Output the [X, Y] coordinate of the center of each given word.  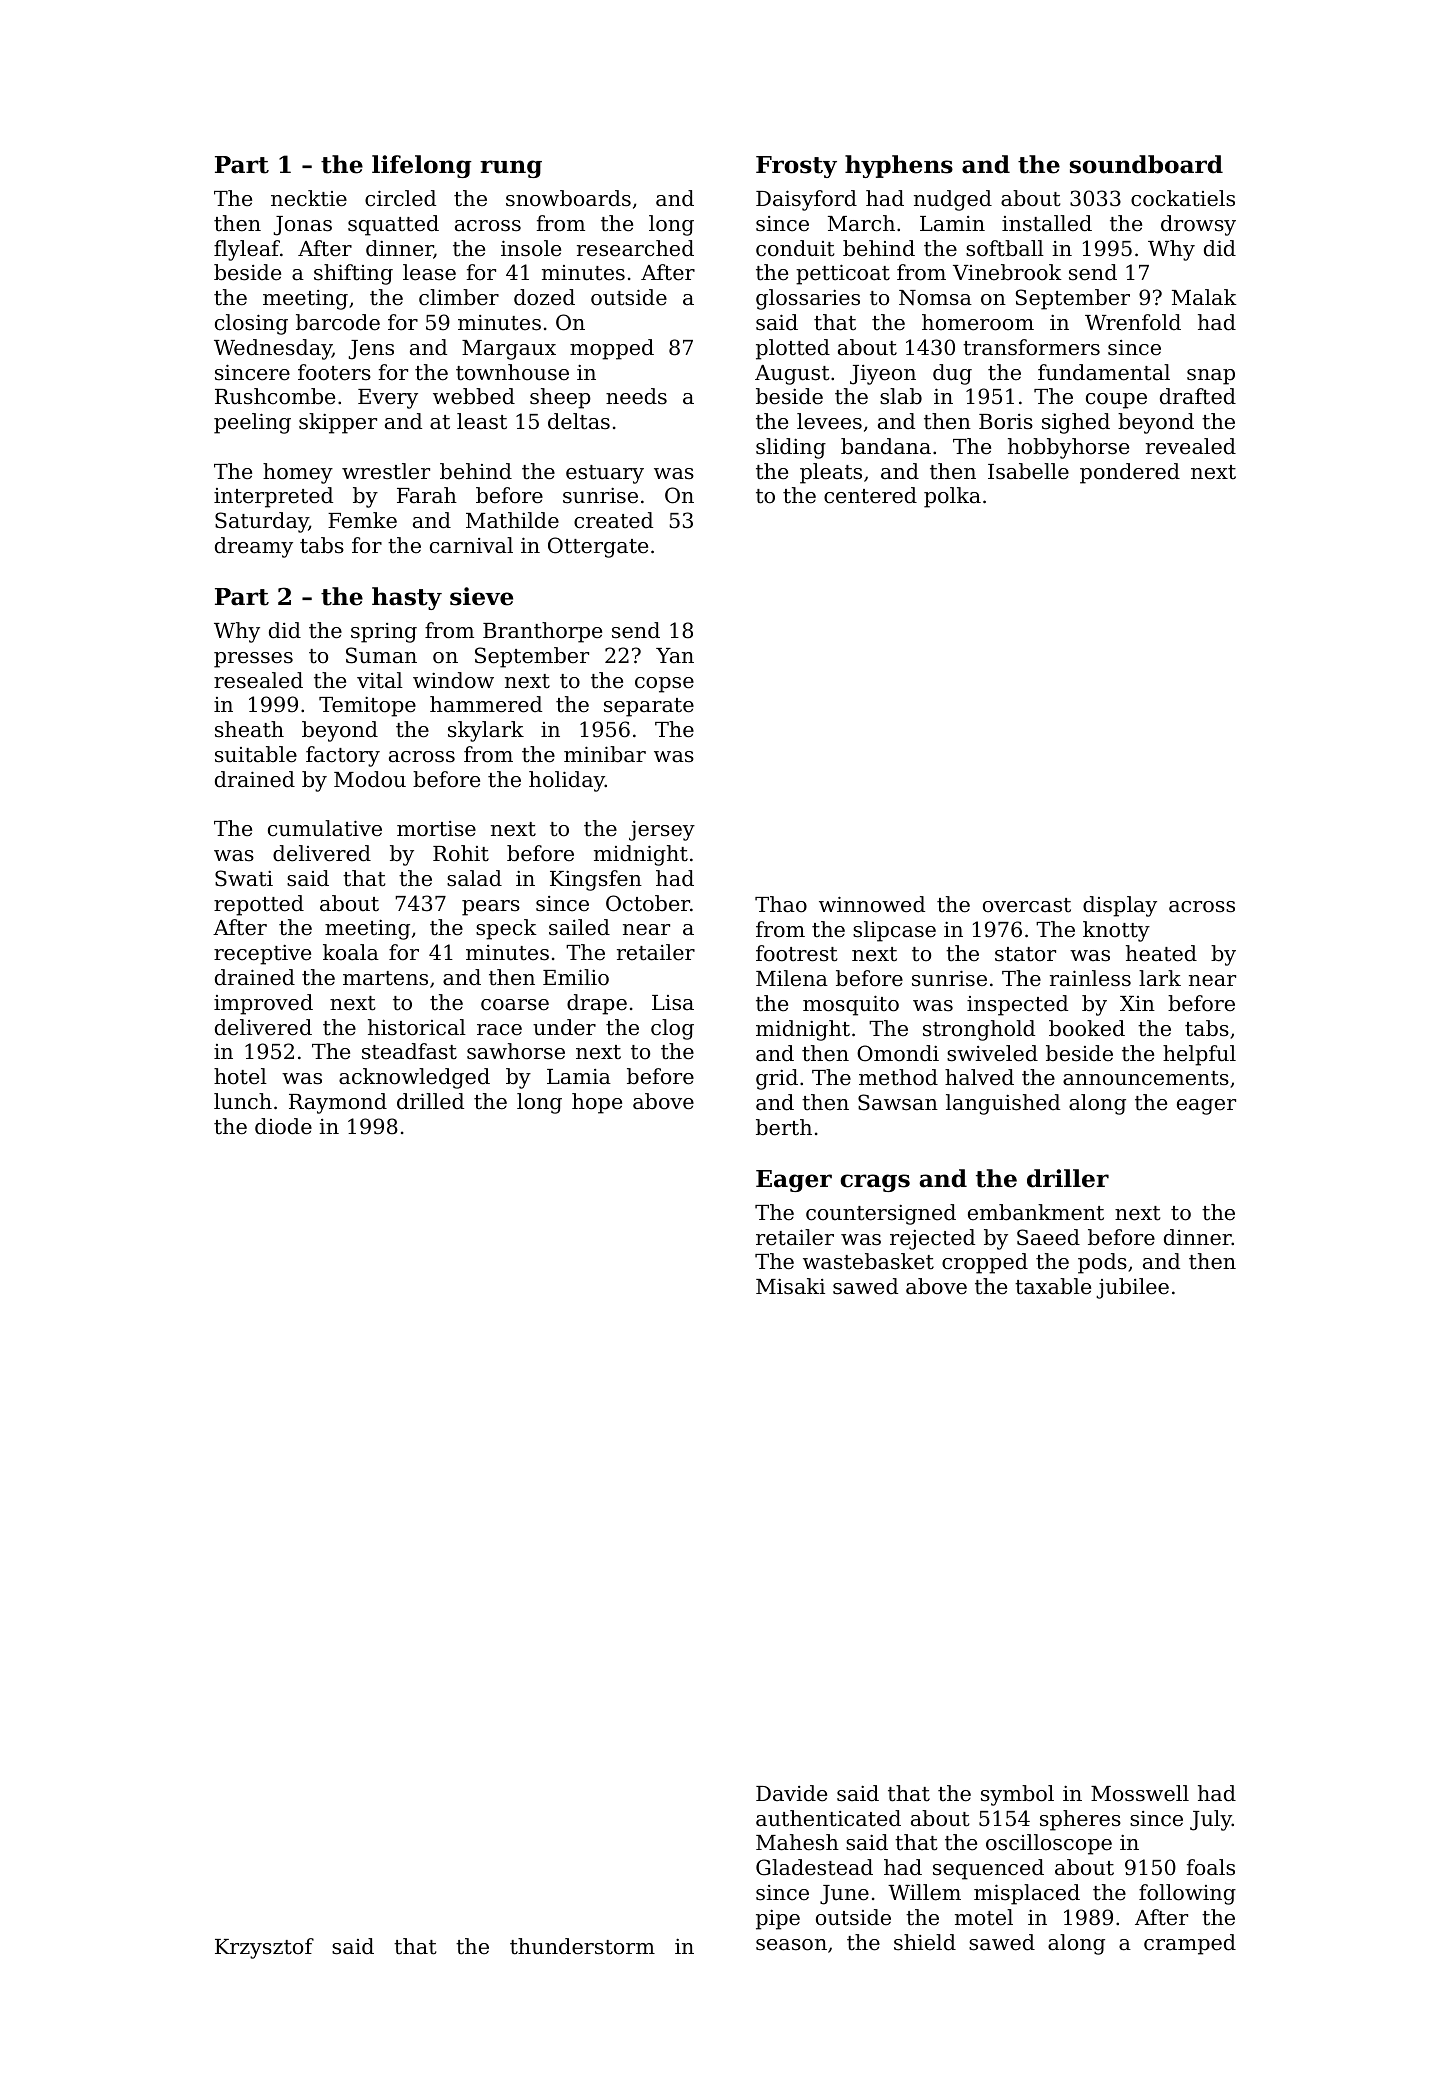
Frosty [796, 167]
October [648, 903]
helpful [1199, 1055]
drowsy [1198, 225]
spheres [1080, 1820]
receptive [262, 954]
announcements [1146, 1078]
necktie [309, 198]
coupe [1116, 401]
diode [283, 1126]
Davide [791, 1793]
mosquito [851, 1005]
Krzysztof [264, 1948]
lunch [243, 1101]
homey [298, 473]
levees [829, 421]
